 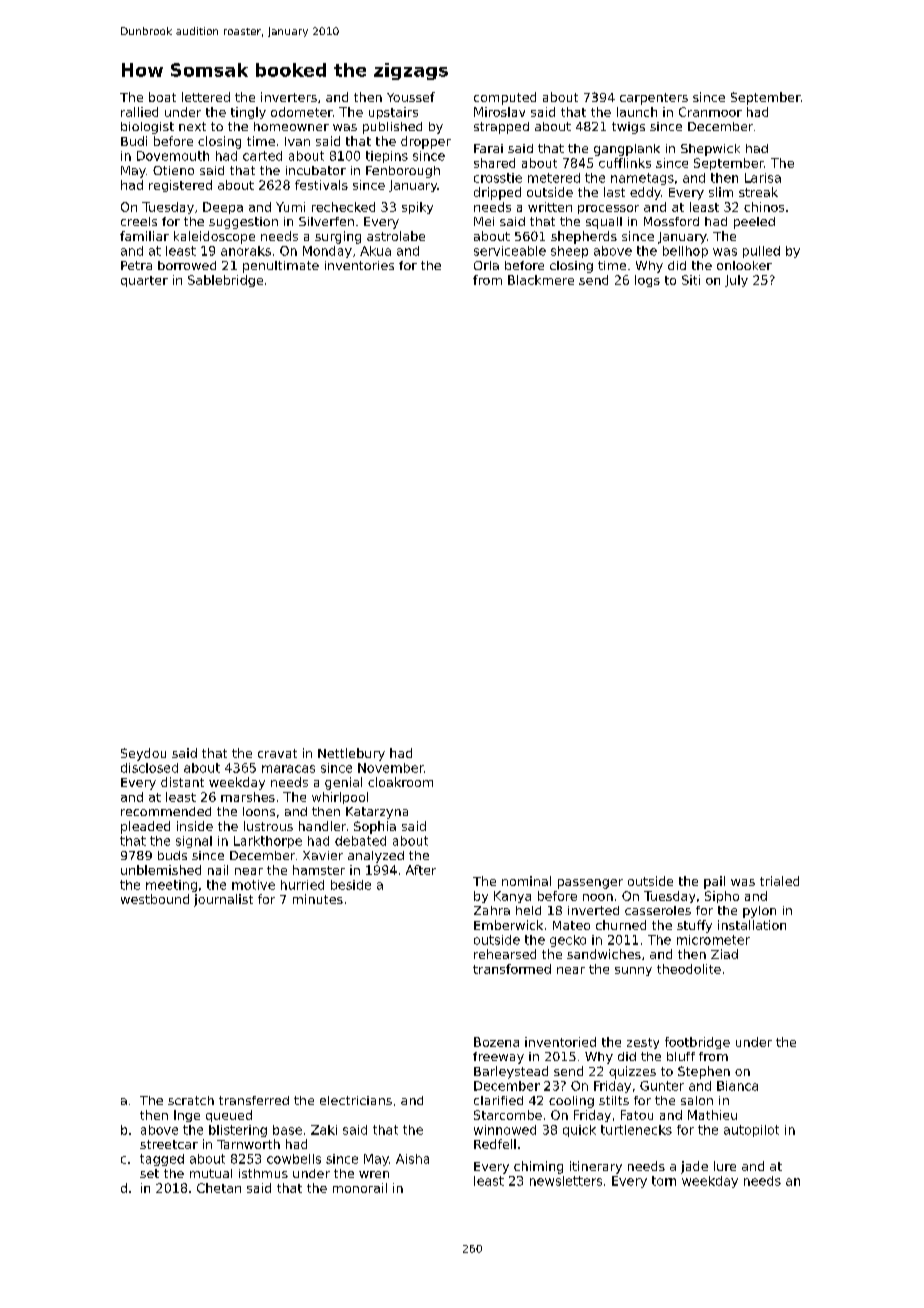 What do you see at coordinates (149, 768) in the image?
I see `disclosed` at bounding box center [149, 768].
